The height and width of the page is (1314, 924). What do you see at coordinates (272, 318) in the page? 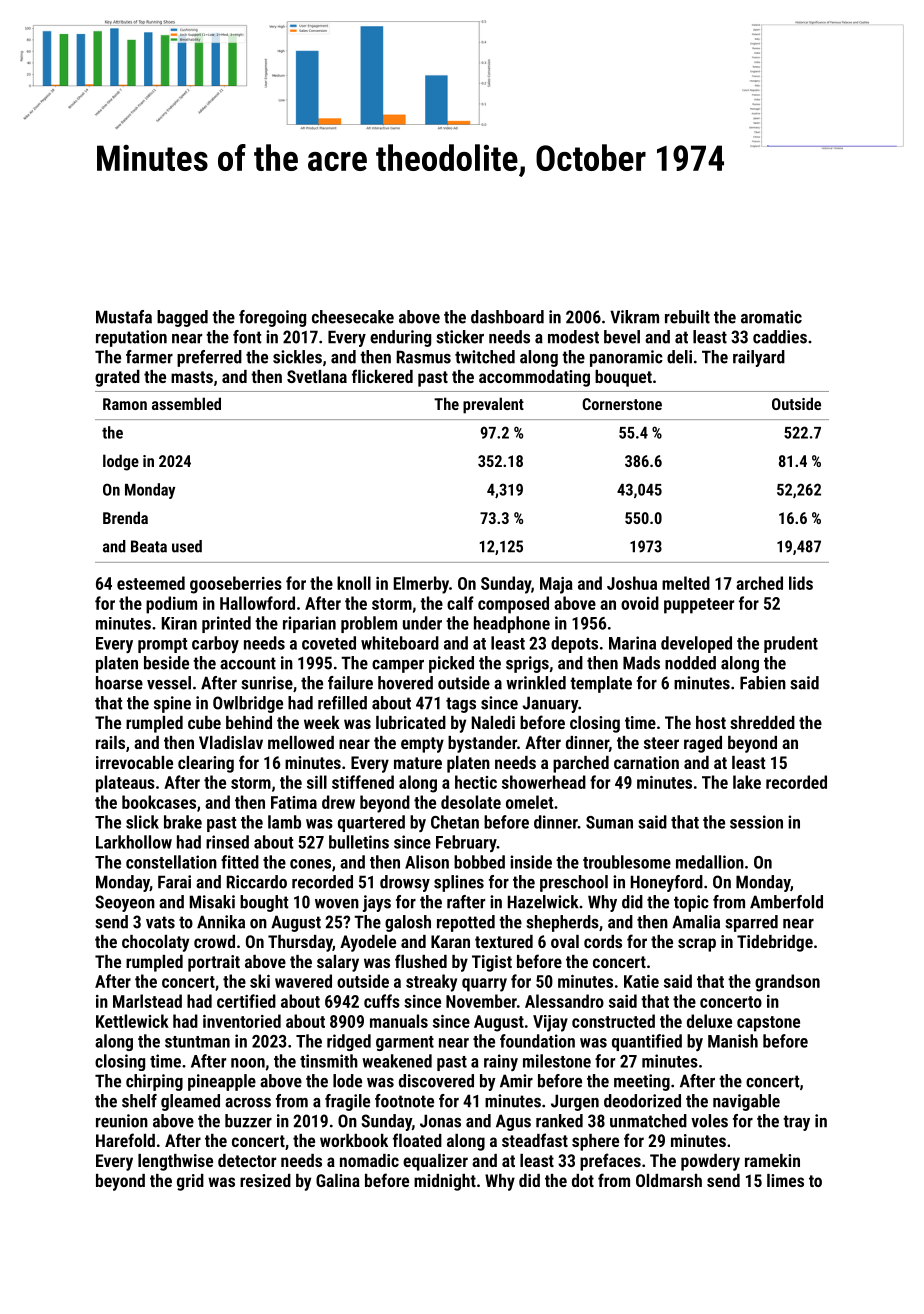
I see `foregoing` at bounding box center [272, 318].
